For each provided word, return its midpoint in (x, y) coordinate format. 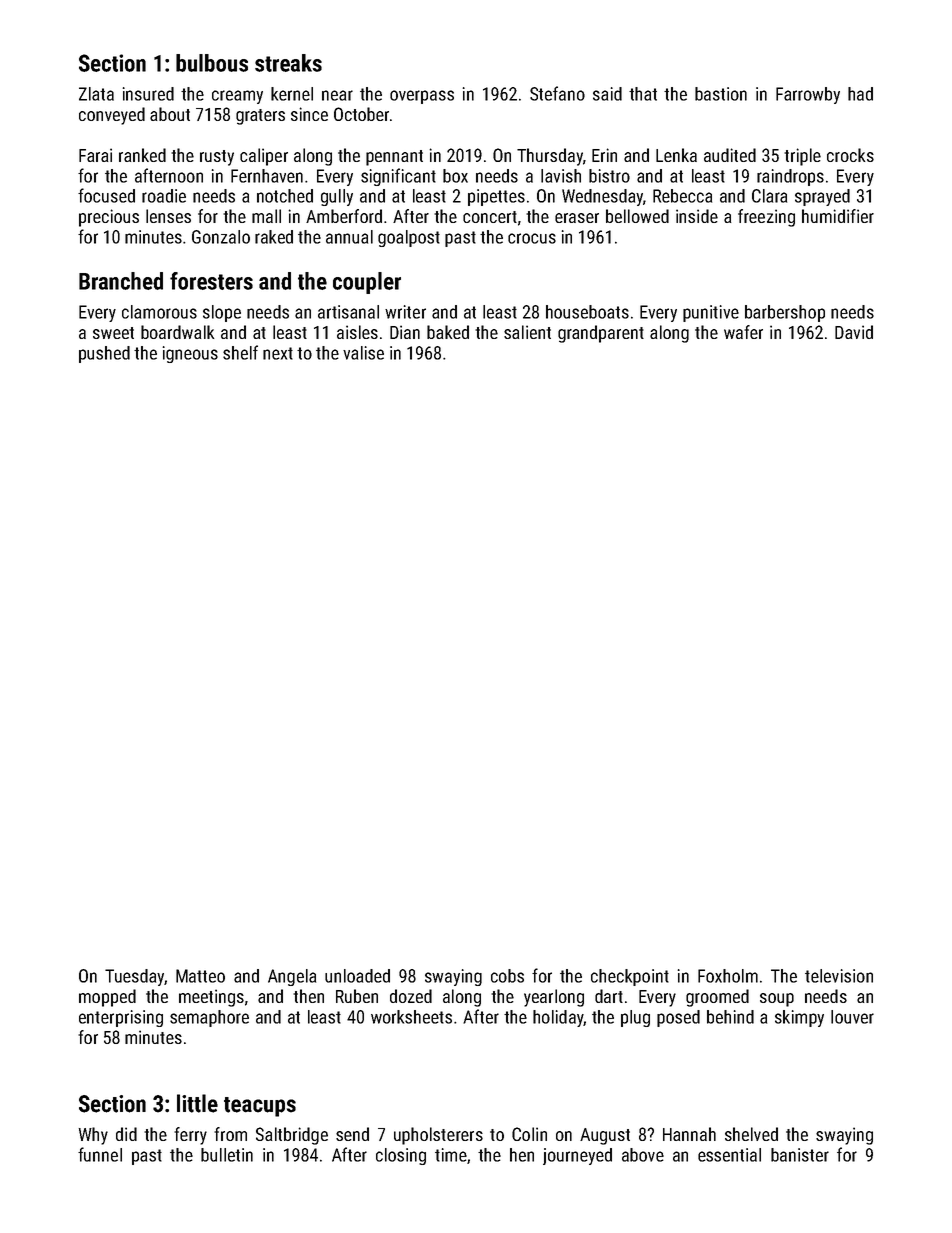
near (337, 95)
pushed (104, 354)
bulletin (227, 1155)
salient (527, 332)
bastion (721, 94)
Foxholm (728, 976)
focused (106, 195)
